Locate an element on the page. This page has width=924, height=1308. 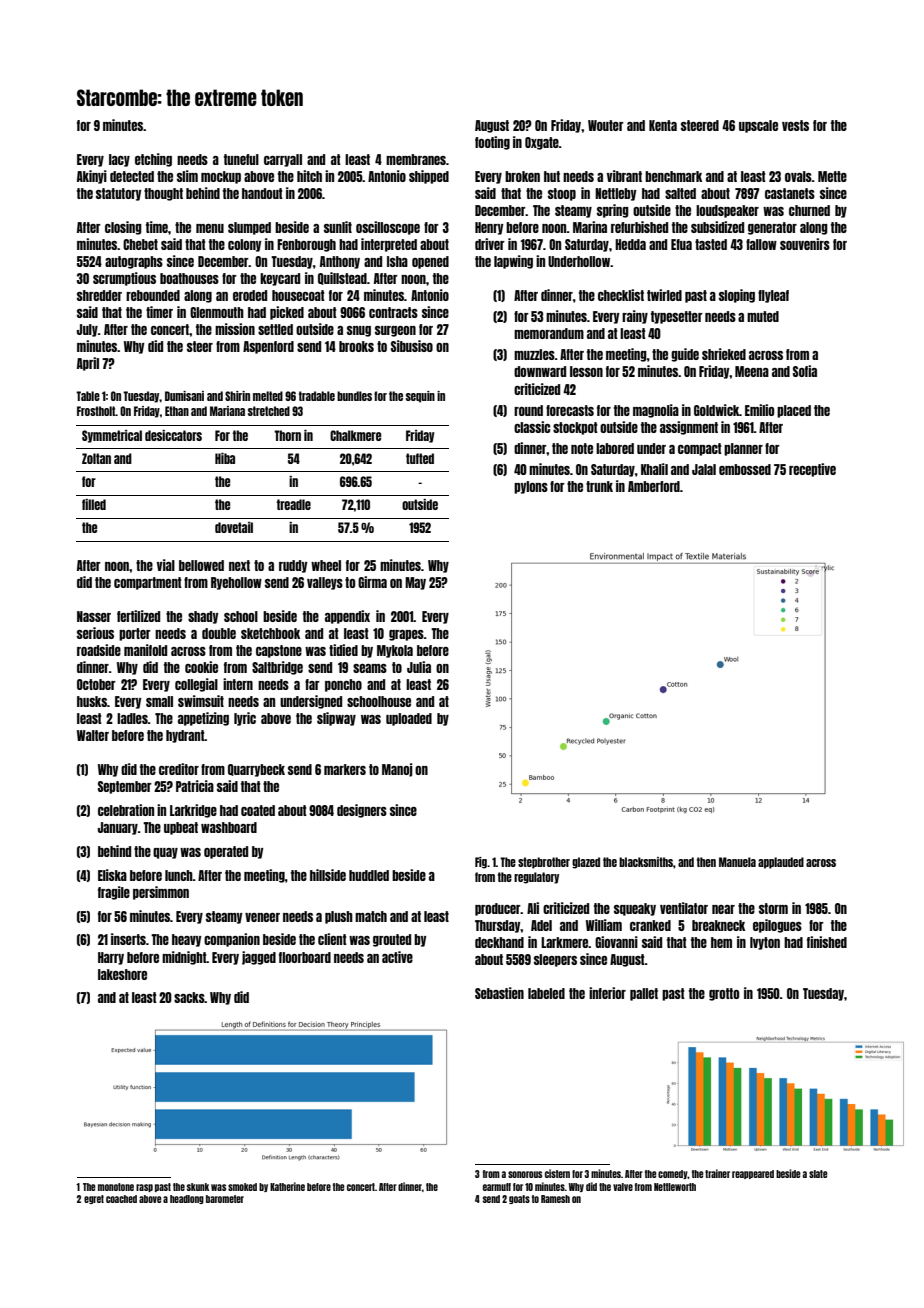
Dumisani is located at coordinates (184, 396).
